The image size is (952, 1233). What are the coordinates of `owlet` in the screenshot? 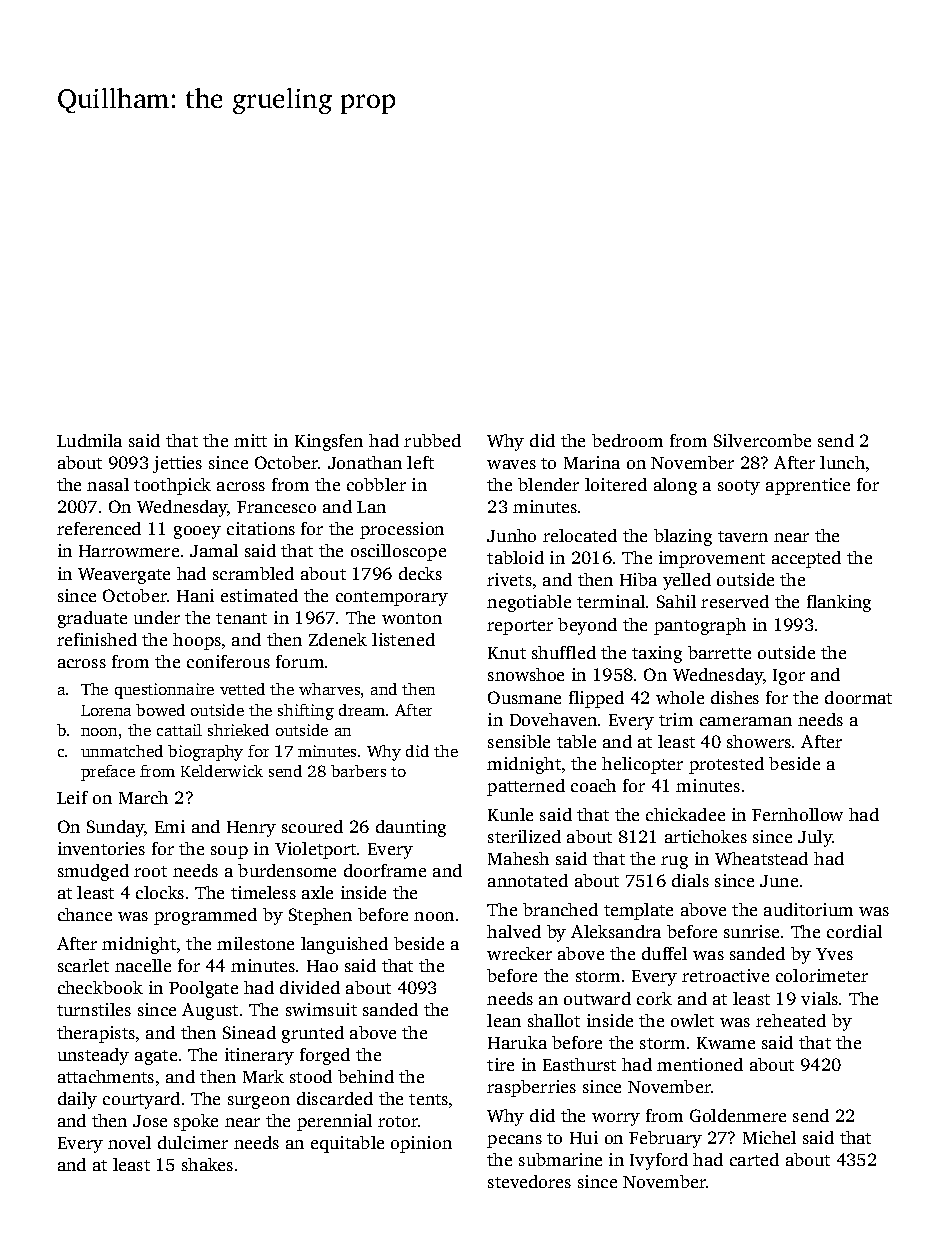 It's located at (692, 1020).
